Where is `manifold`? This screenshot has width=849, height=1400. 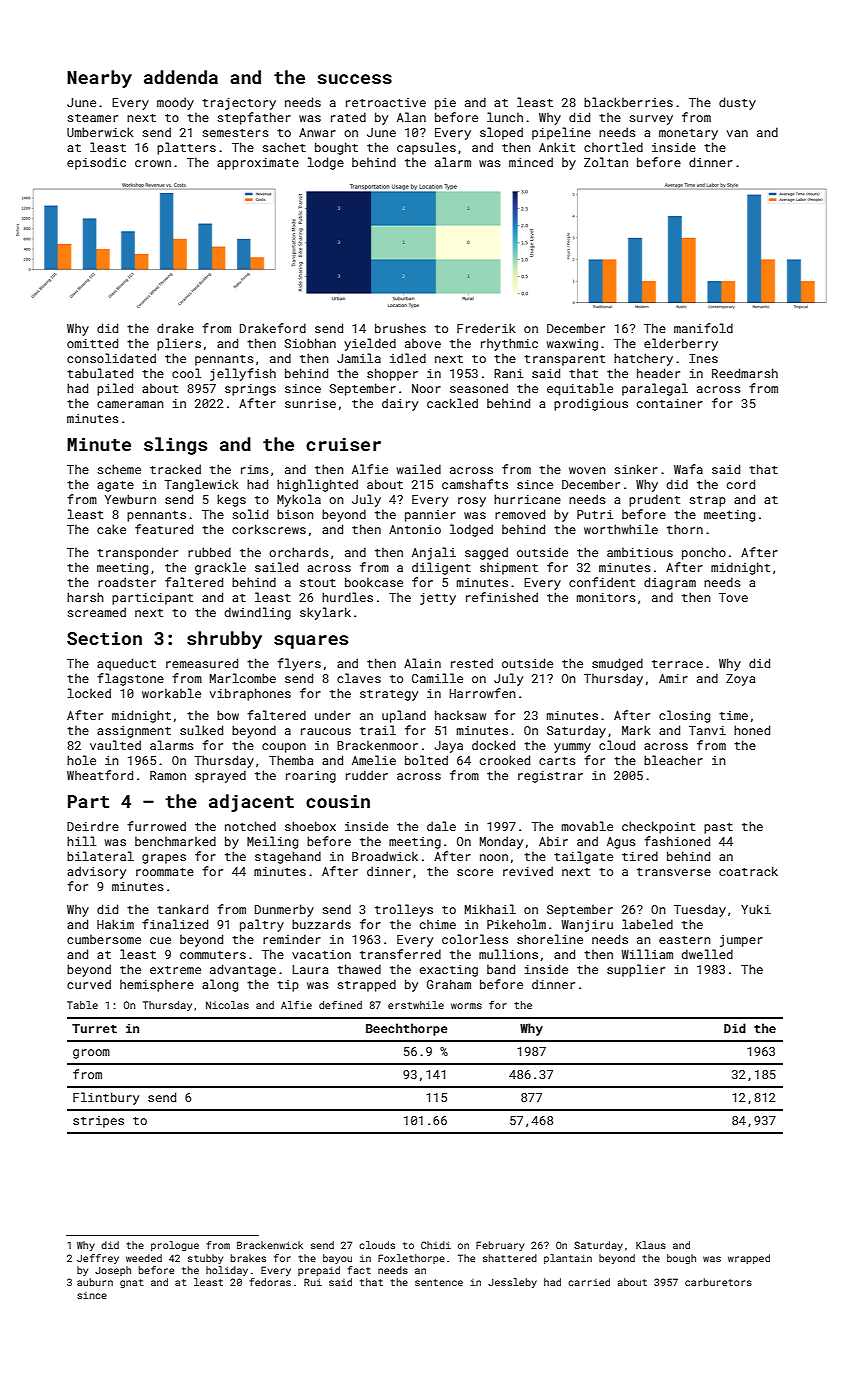
manifold is located at coordinates (703, 328).
